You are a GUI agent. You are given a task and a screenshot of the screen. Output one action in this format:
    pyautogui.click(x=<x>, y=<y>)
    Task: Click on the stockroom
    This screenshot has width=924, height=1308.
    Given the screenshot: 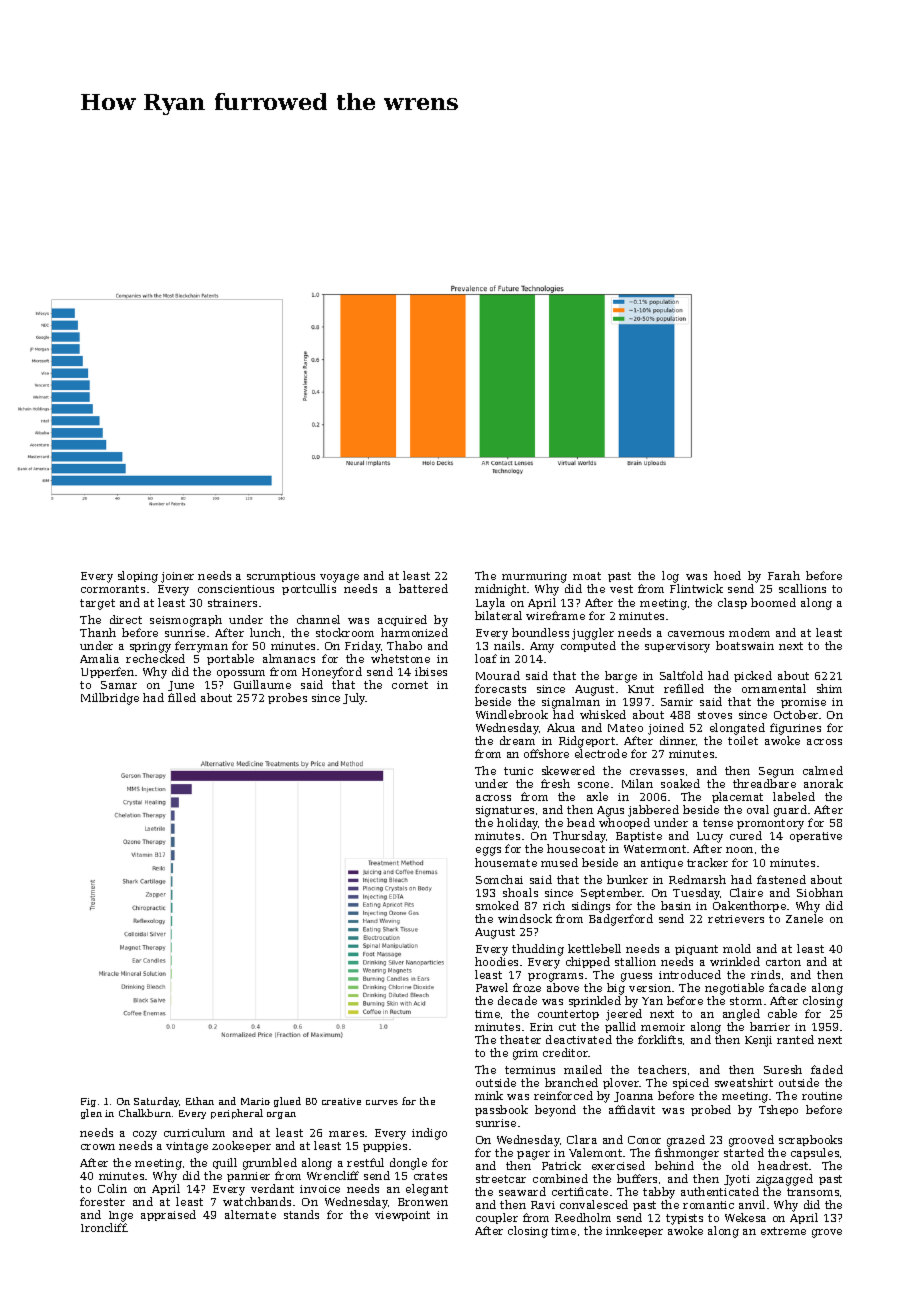 What is the action you would take?
    pyautogui.click(x=345, y=632)
